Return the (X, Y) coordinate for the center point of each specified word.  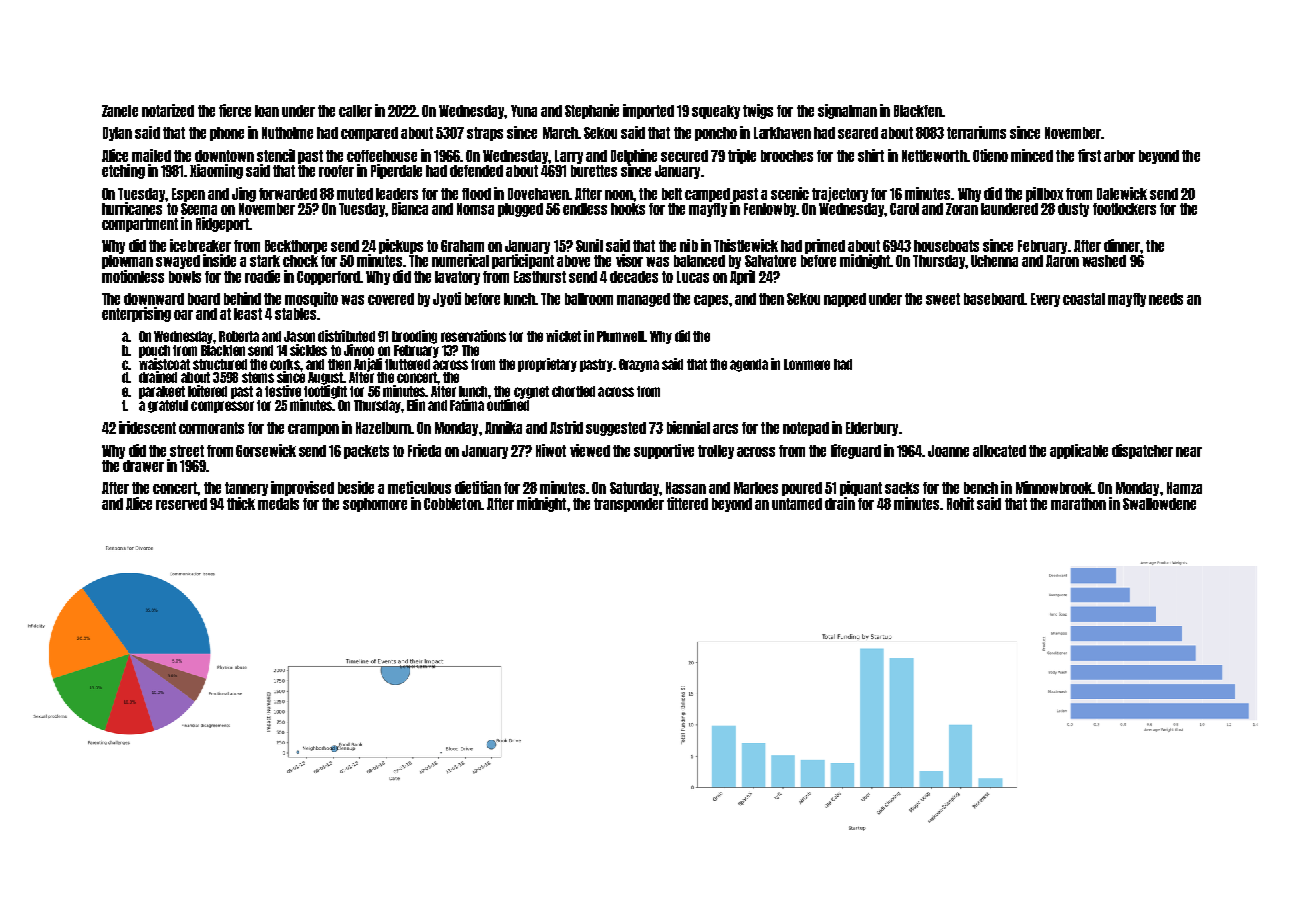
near (1189, 452)
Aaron (1062, 261)
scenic (790, 193)
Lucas (693, 277)
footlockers (1124, 209)
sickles (308, 350)
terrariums (976, 132)
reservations (473, 336)
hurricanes (132, 208)
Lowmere (807, 364)
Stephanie (592, 111)
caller (355, 111)
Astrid (566, 427)
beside (356, 487)
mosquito (311, 299)
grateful (168, 406)
